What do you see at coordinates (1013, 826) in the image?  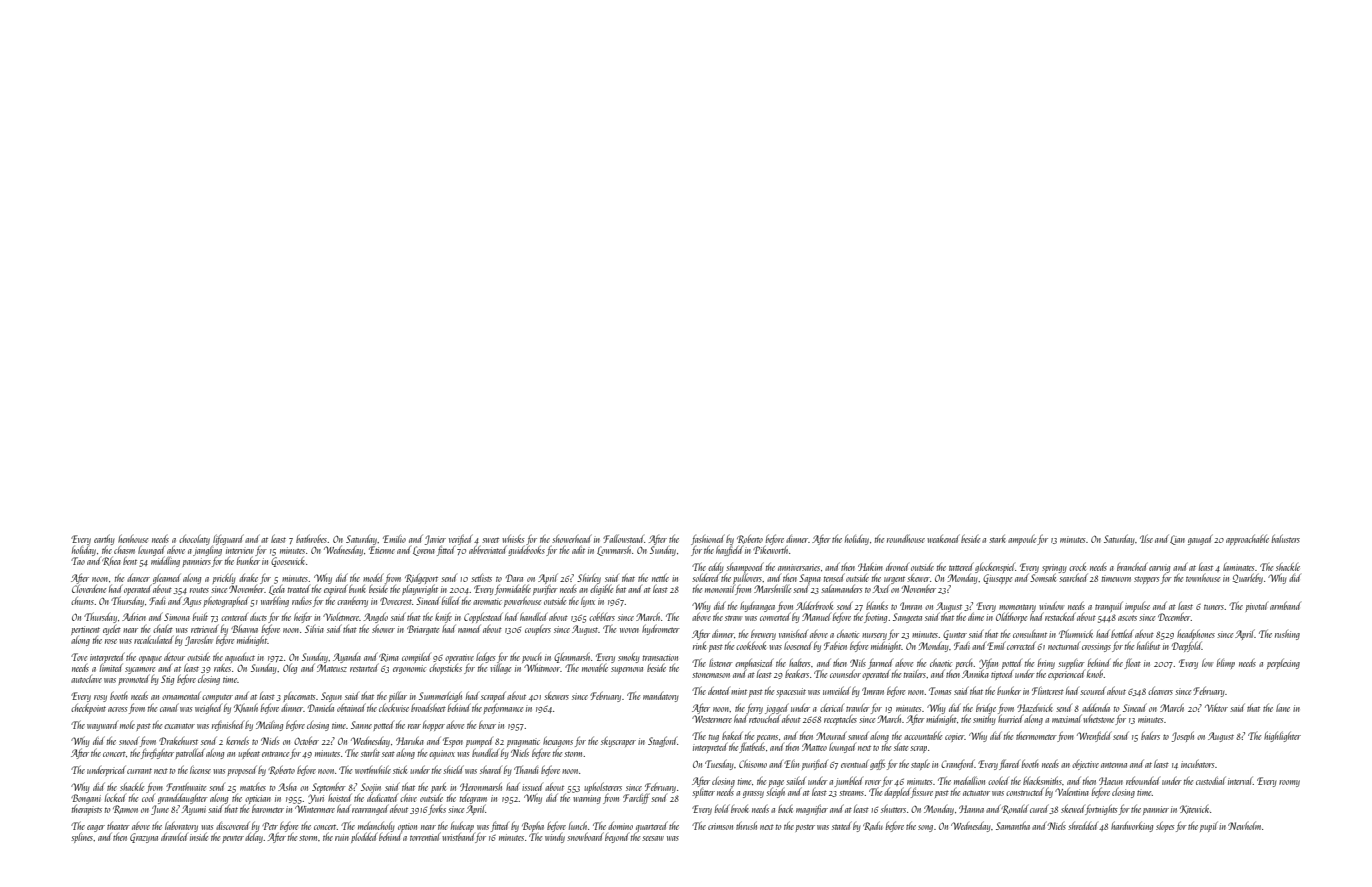 I see `Samantha` at bounding box center [1013, 826].
